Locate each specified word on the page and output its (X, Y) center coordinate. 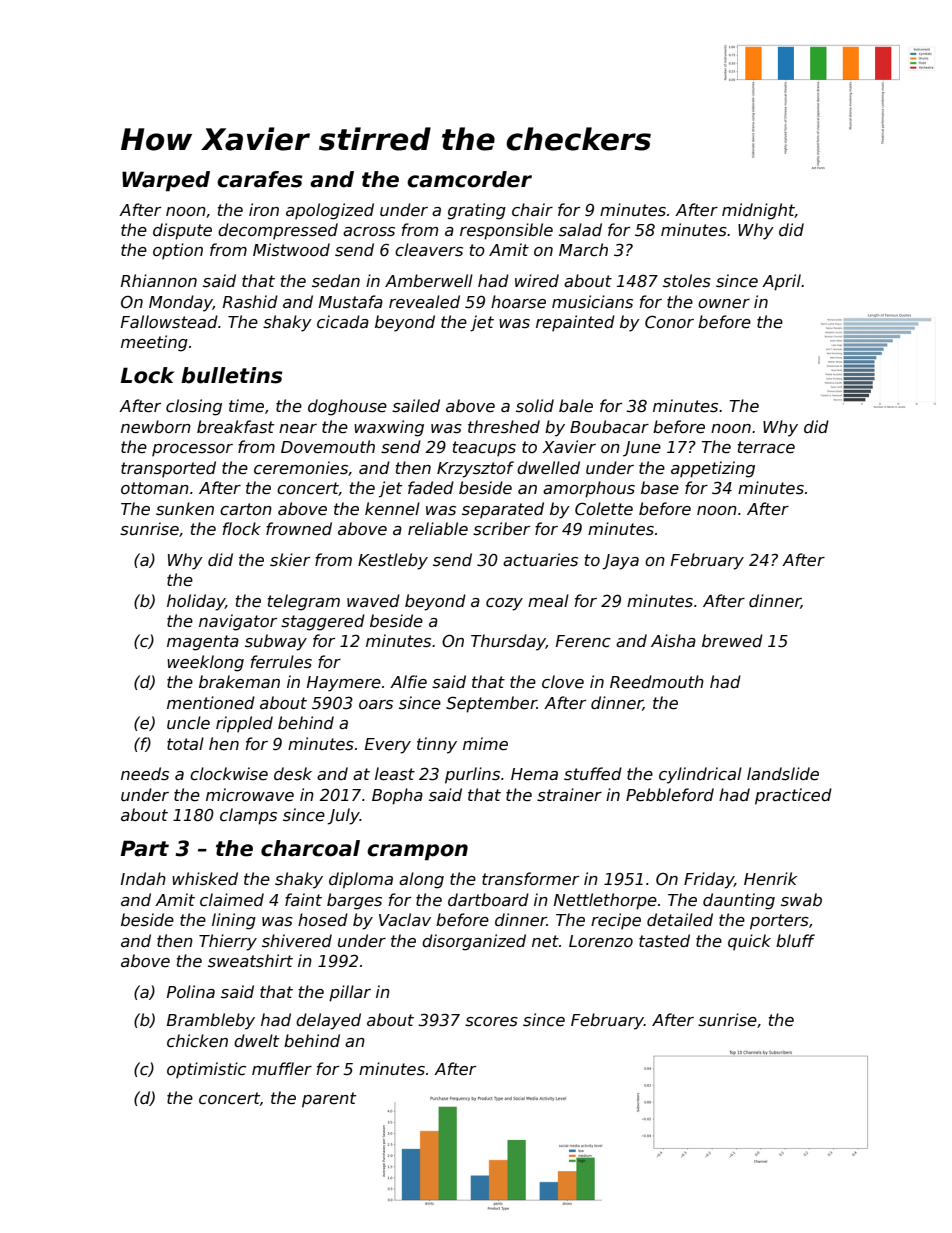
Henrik (770, 879)
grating (477, 211)
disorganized (474, 942)
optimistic (206, 1070)
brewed (732, 641)
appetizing (713, 469)
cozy (504, 604)
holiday (196, 602)
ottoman (155, 488)
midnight (758, 211)
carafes (259, 179)
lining (234, 921)
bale (576, 406)
